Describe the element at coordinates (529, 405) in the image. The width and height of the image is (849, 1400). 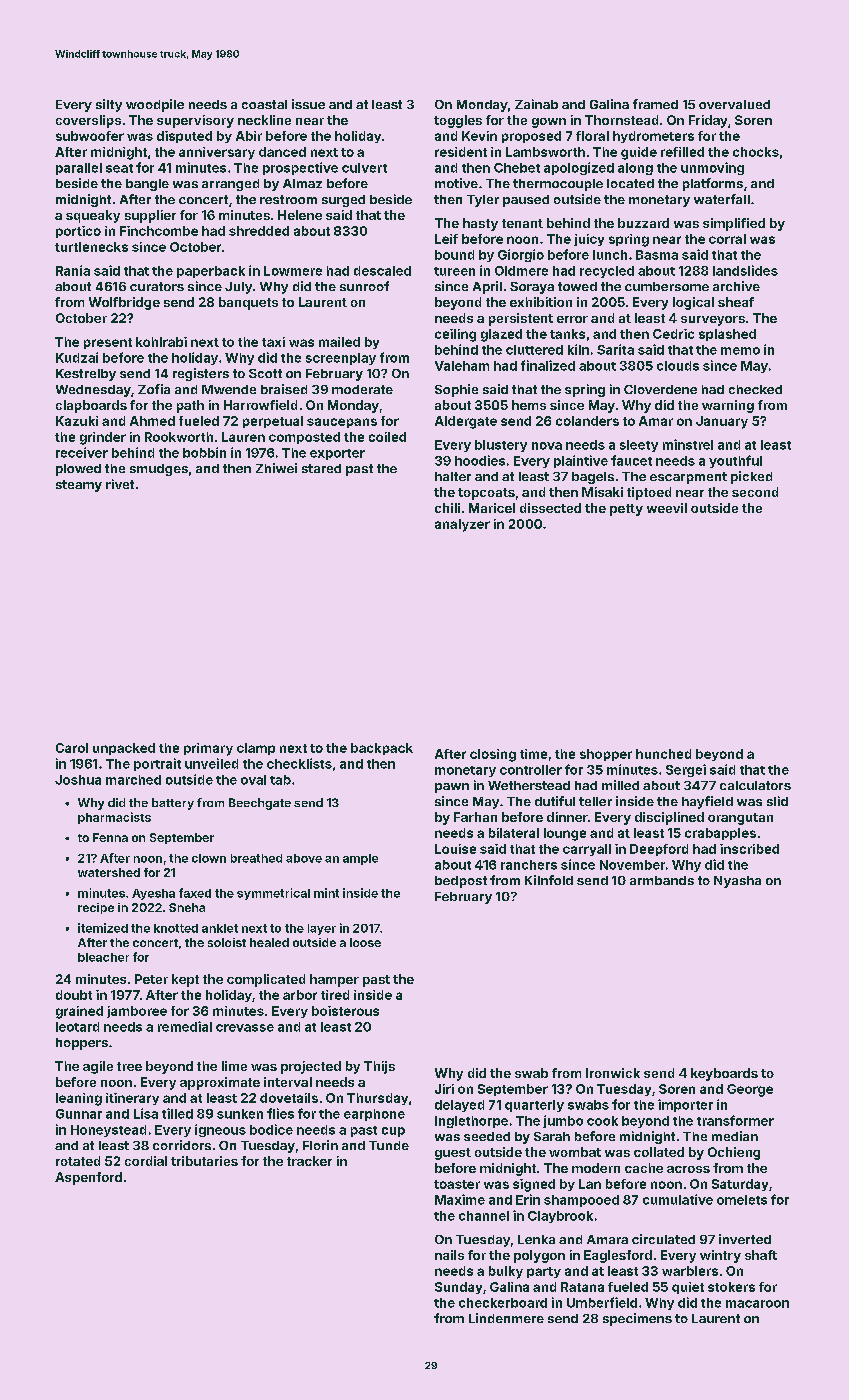
I see `hems` at that location.
